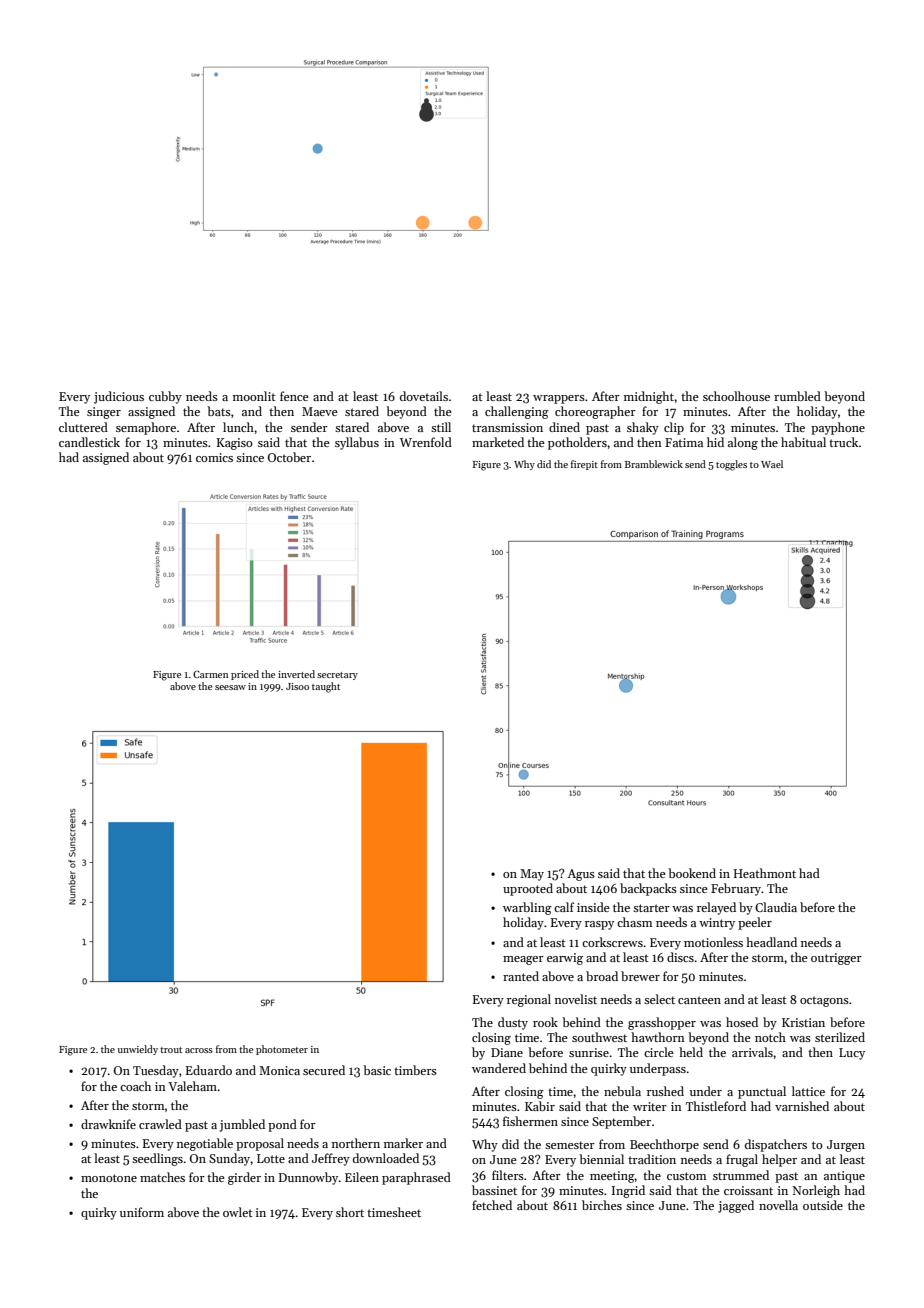  What do you see at coordinates (210, 674) in the screenshot?
I see `Carmen` at bounding box center [210, 674].
